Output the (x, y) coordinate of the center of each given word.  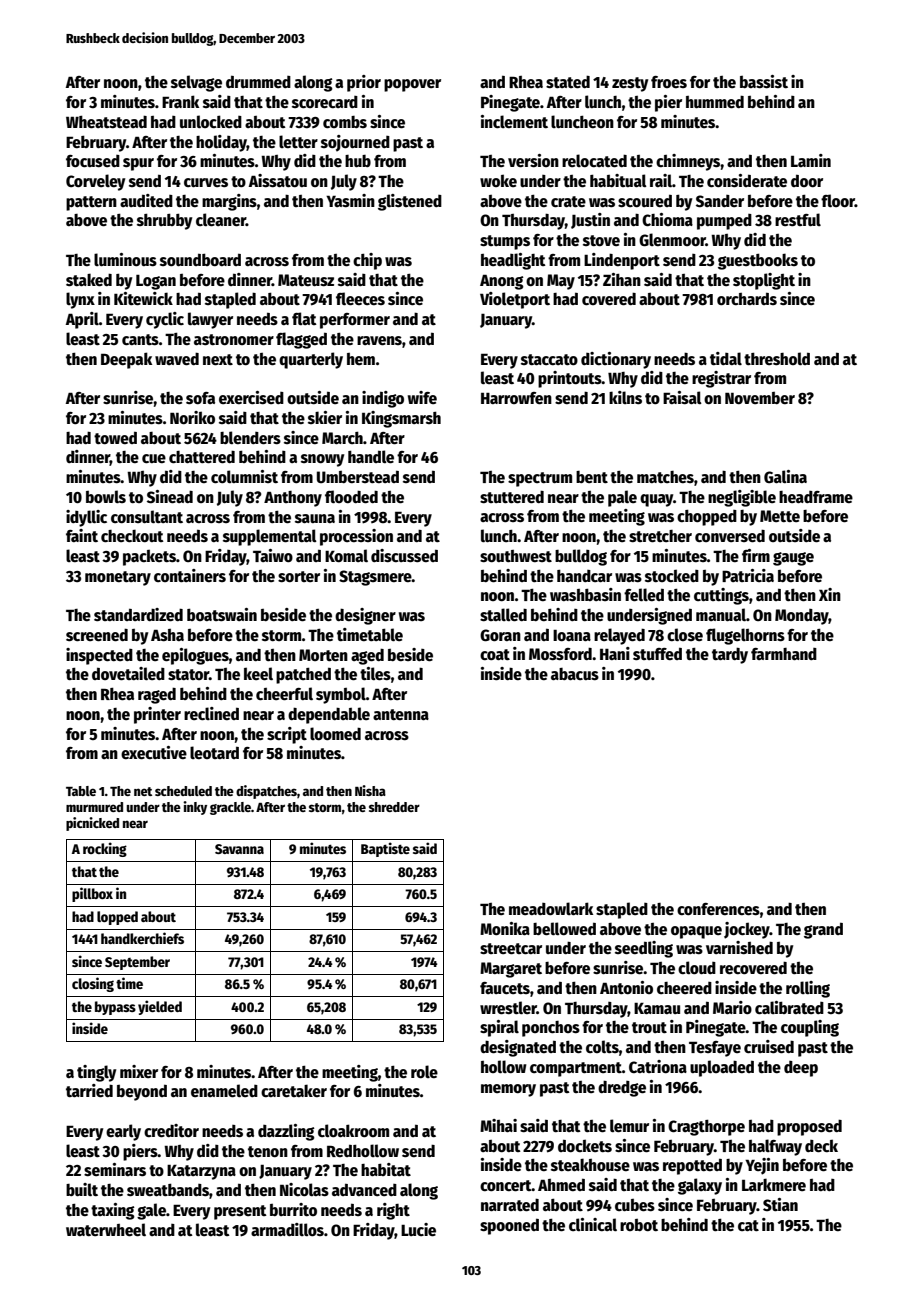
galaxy (700, 1186)
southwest (516, 556)
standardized (138, 615)
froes (669, 82)
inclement (514, 122)
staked (89, 280)
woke (498, 180)
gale (151, 1211)
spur (138, 164)
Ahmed (561, 1184)
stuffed (657, 653)
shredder (394, 807)
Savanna (239, 849)
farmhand (784, 654)
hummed (715, 102)
